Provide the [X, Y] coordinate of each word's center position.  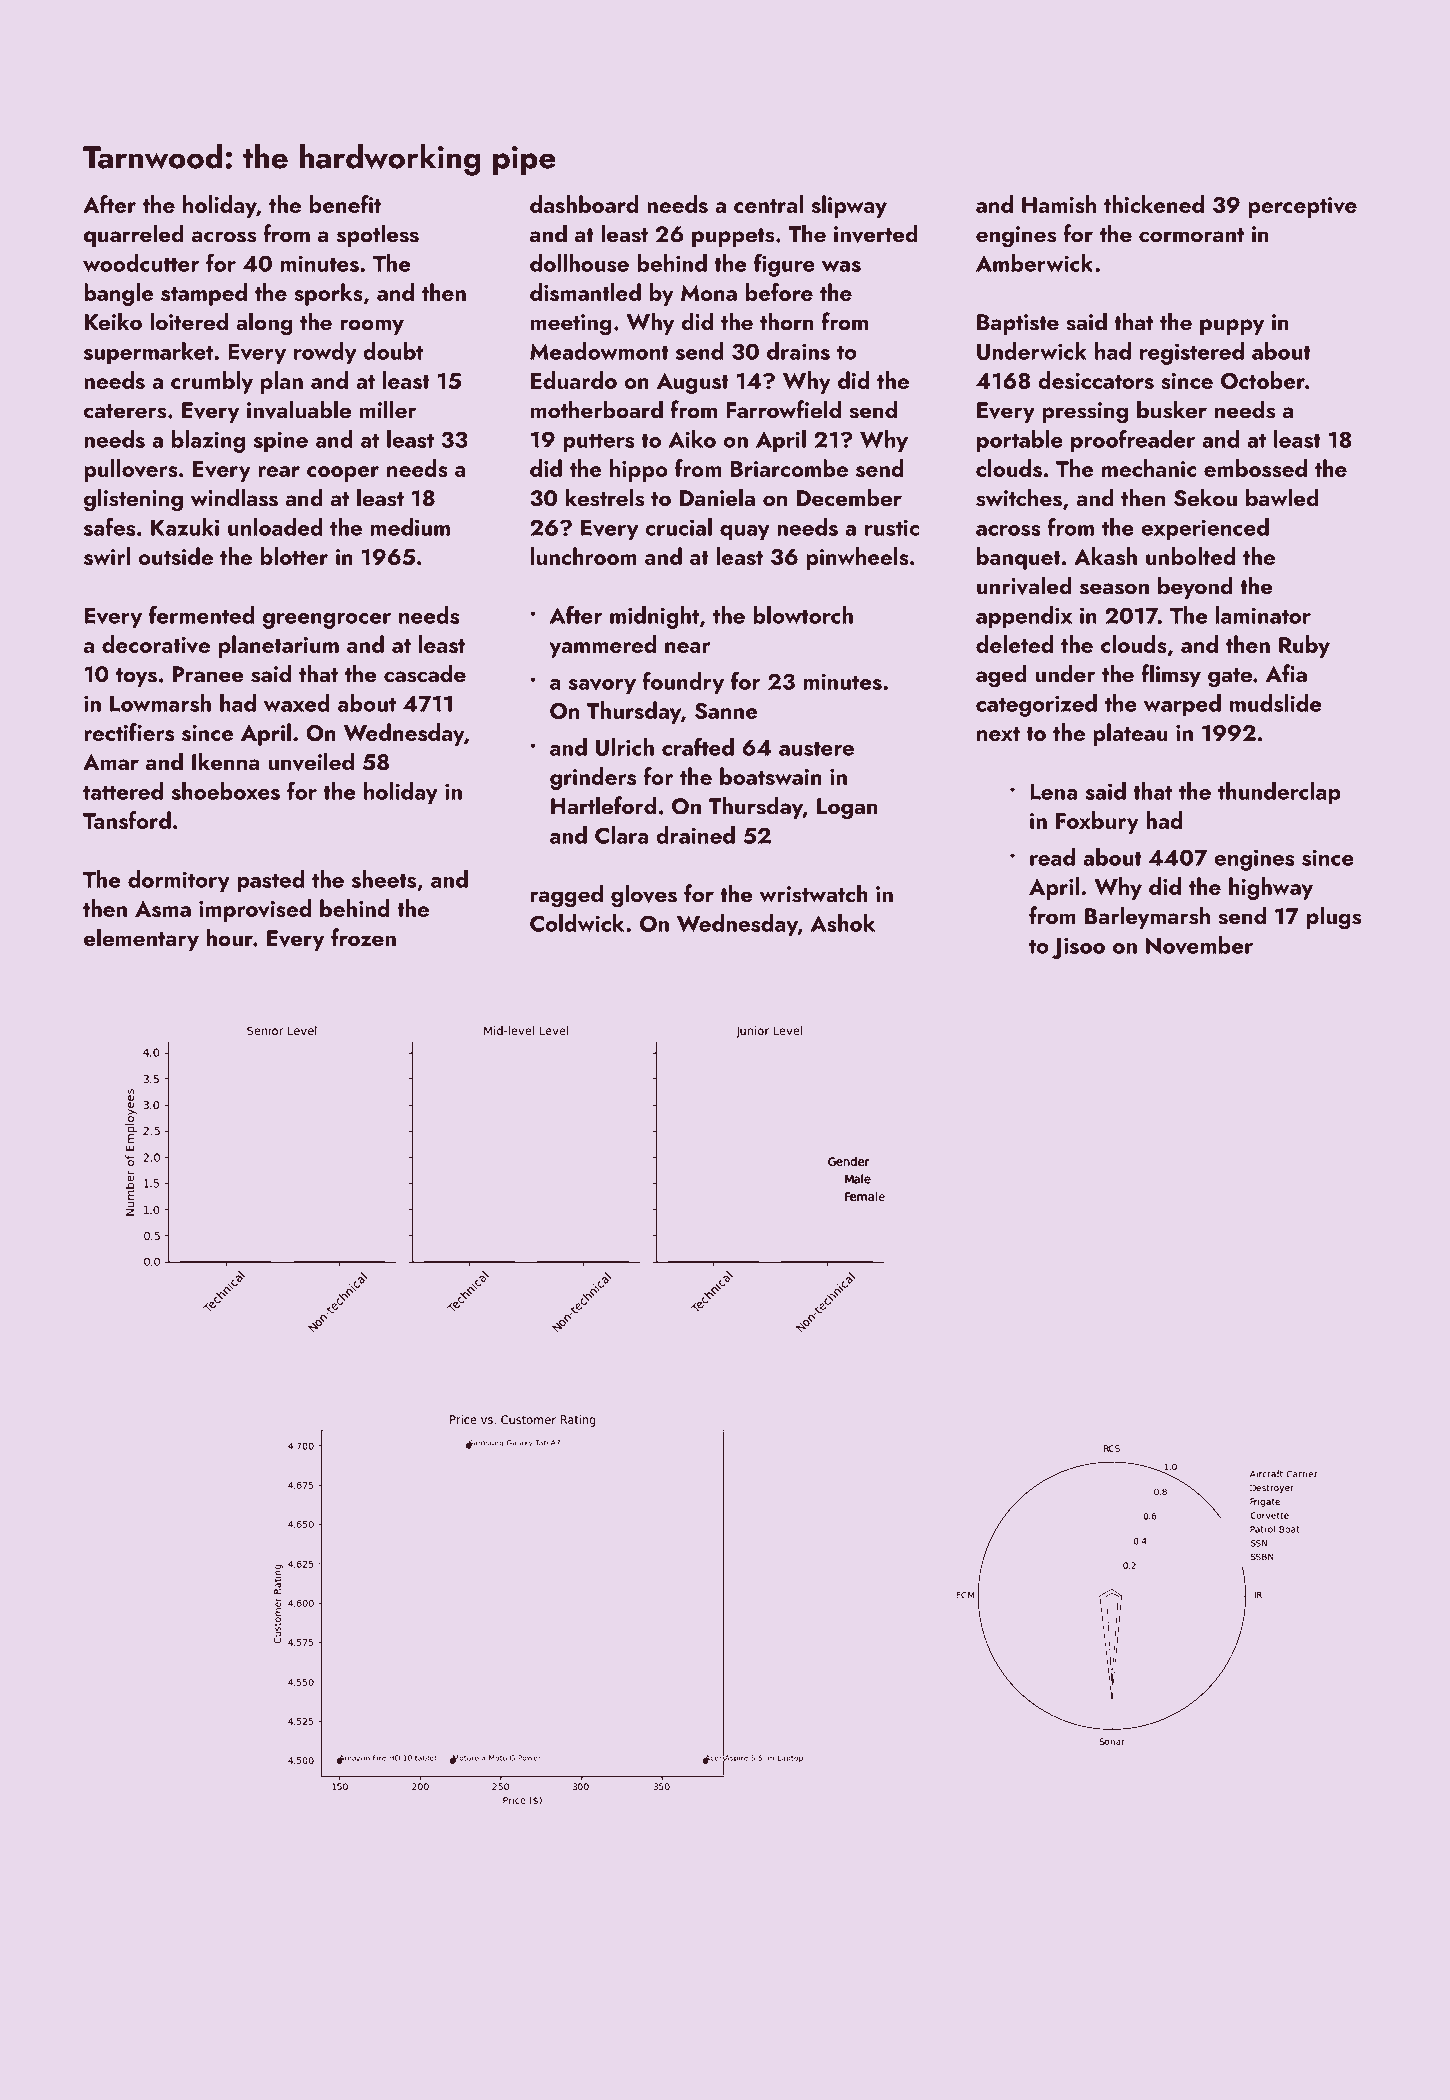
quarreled [134, 235]
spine [280, 442]
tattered [123, 791]
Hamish [1059, 204]
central [768, 204]
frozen [363, 937]
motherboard [597, 409]
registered [1192, 353]
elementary [141, 939]
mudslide [1275, 703]
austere [816, 748]
